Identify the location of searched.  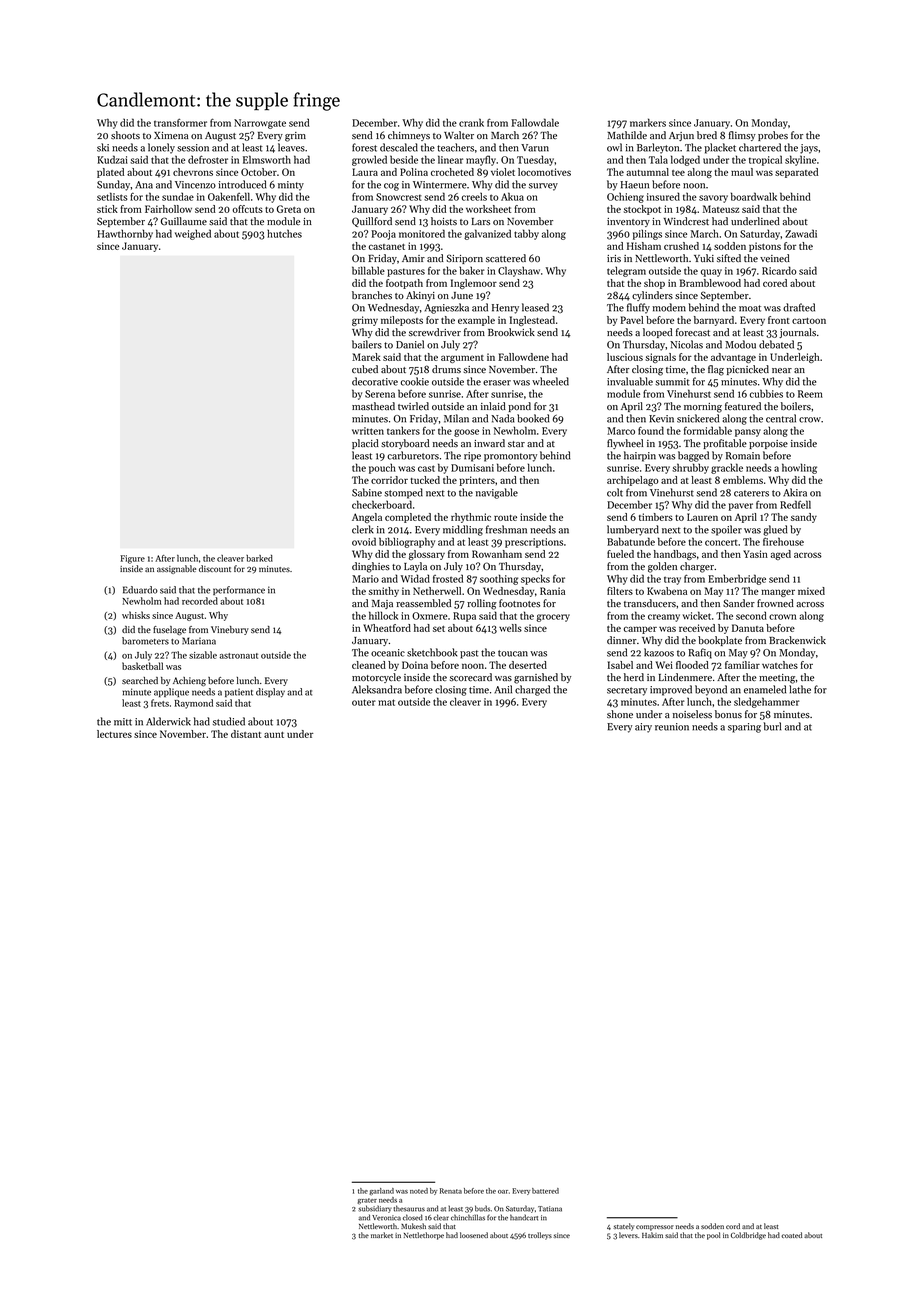
(140, 680).
